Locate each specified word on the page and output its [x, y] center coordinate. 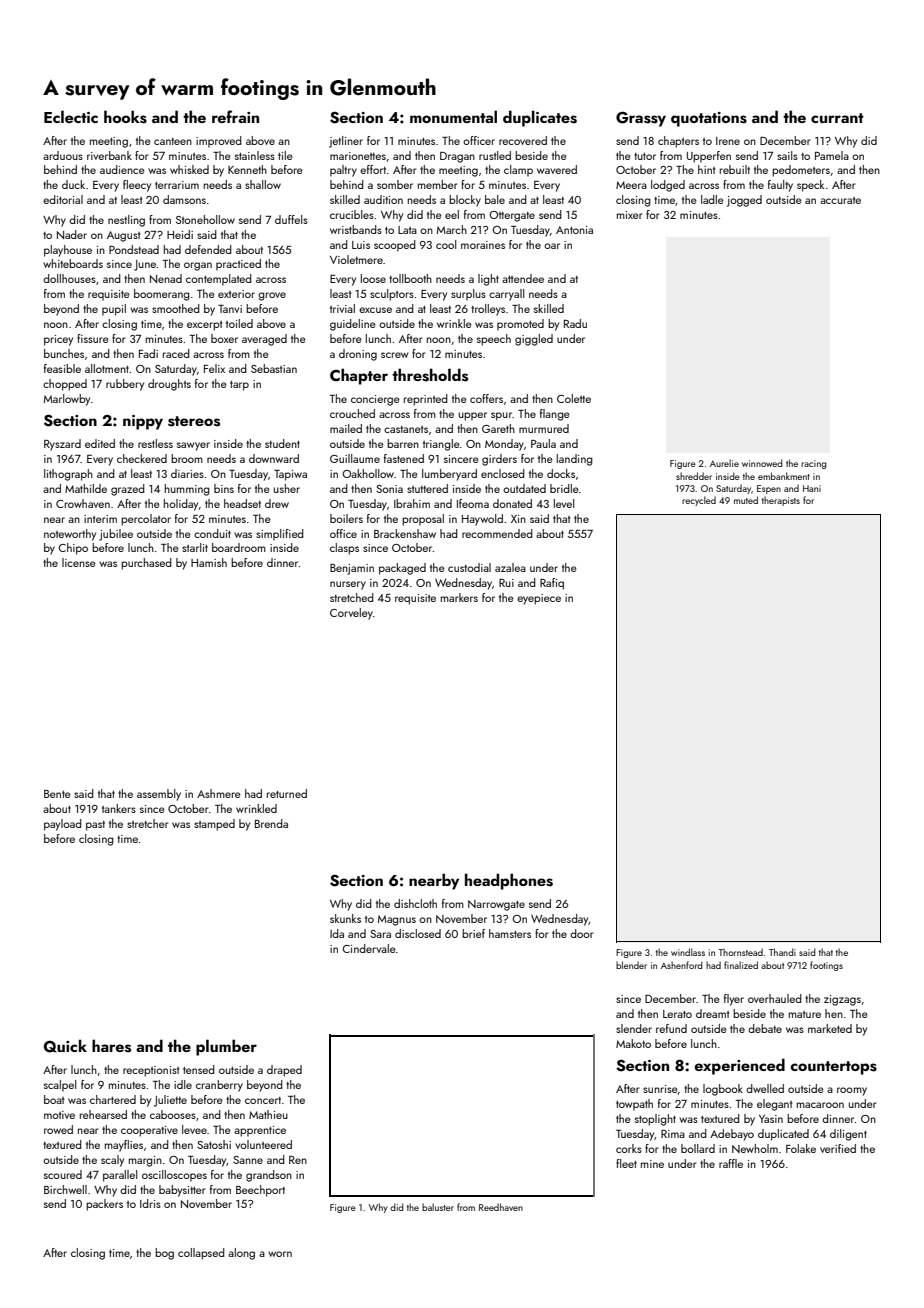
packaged [402, 569]
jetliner [346, 142]
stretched [352, 597]
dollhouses [69, 278]
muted [746, 500]
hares [111, 1046]
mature [805, 1014]
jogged [744, 201]
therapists [781, 501]
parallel [120, 1176]
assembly [159, 795]
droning [358, 355]
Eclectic [71, 116]
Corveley [351, 614]
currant [837, 118]
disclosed [418, 933]
